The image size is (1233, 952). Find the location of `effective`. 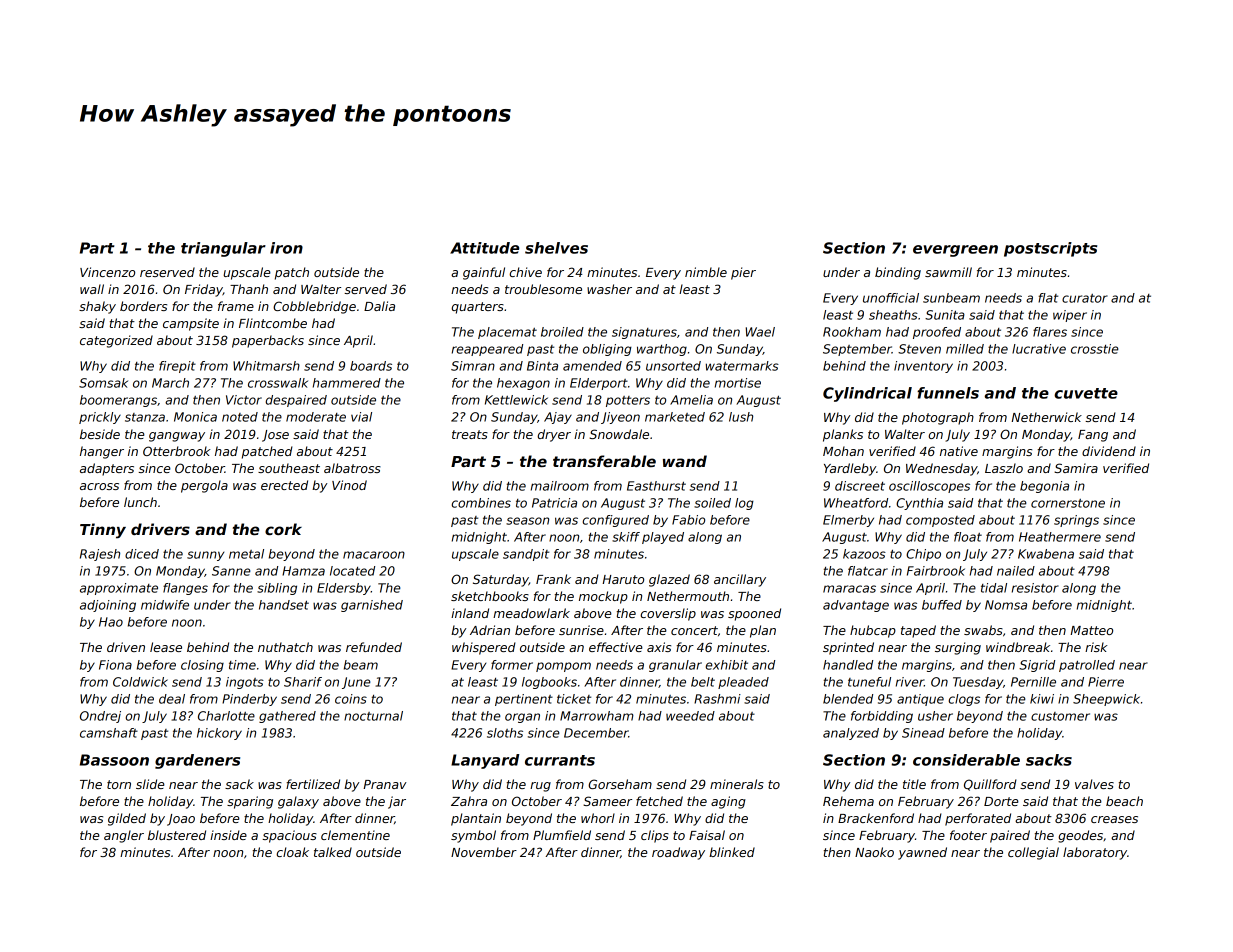

effective is located at coordinates (616, 647).
